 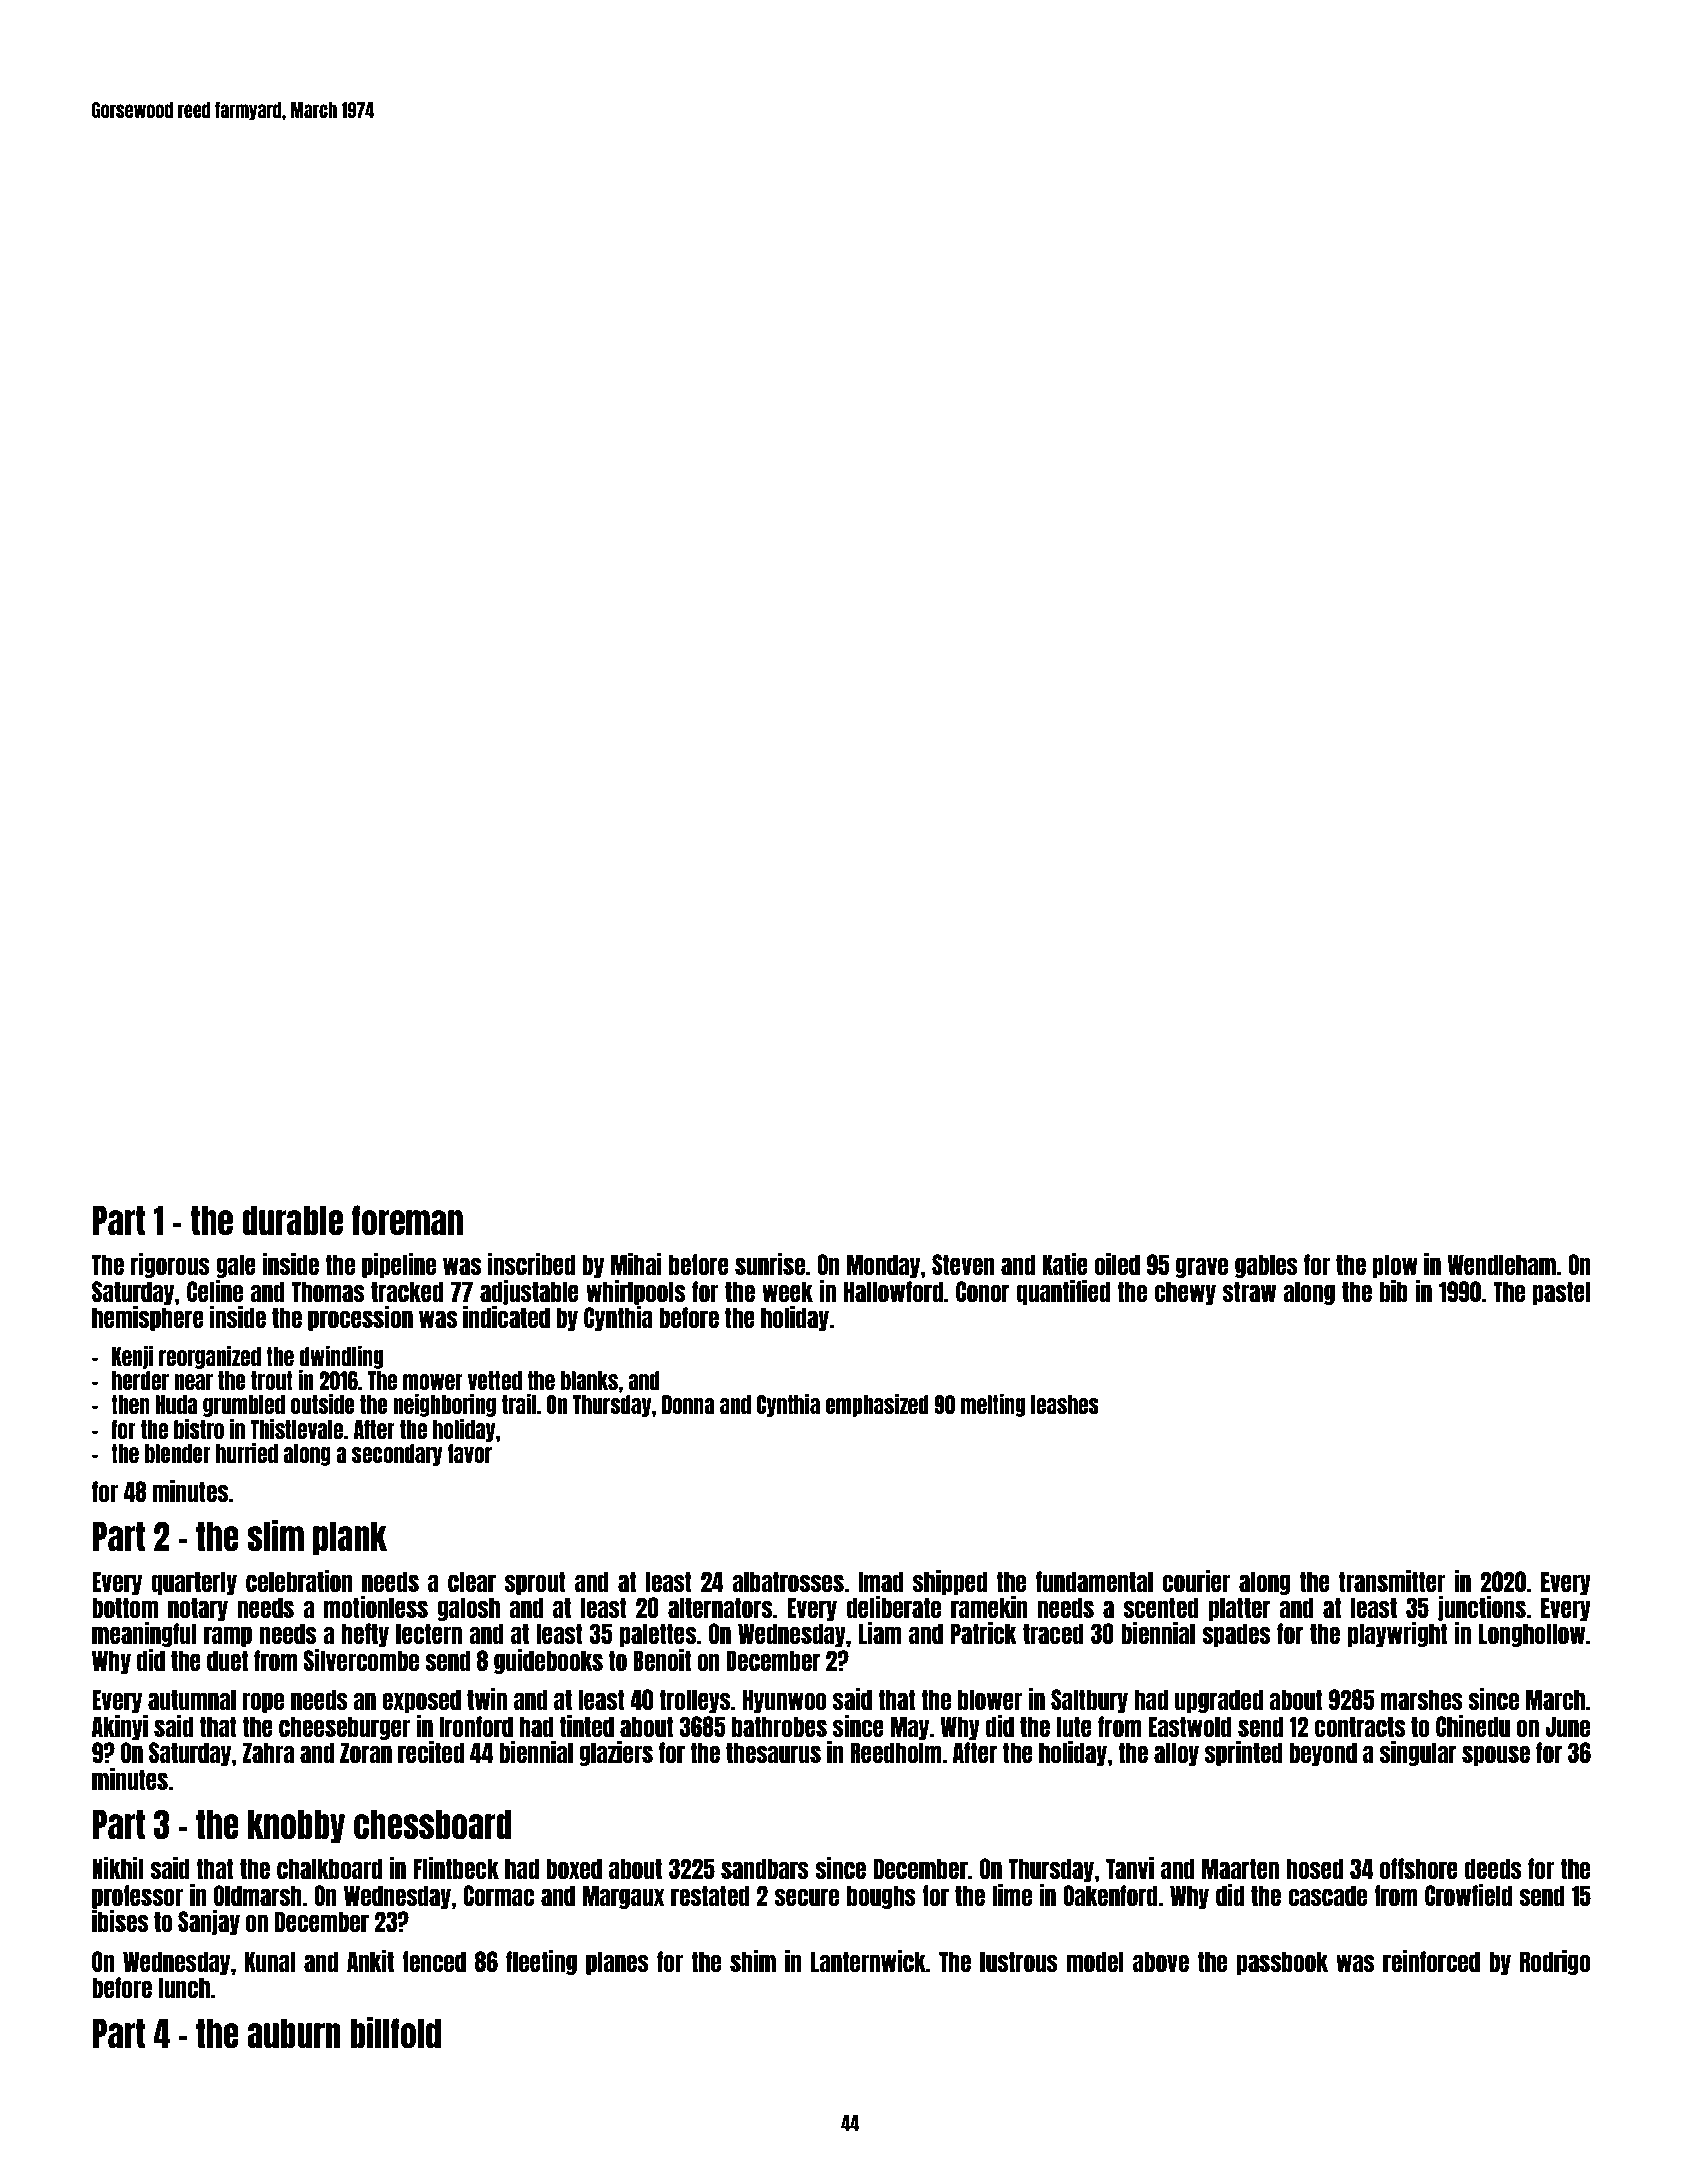 What do you see at coordinates (636, 1264) in the screenshot?
I see `Mihai` at bounding box center [636, 1264].
